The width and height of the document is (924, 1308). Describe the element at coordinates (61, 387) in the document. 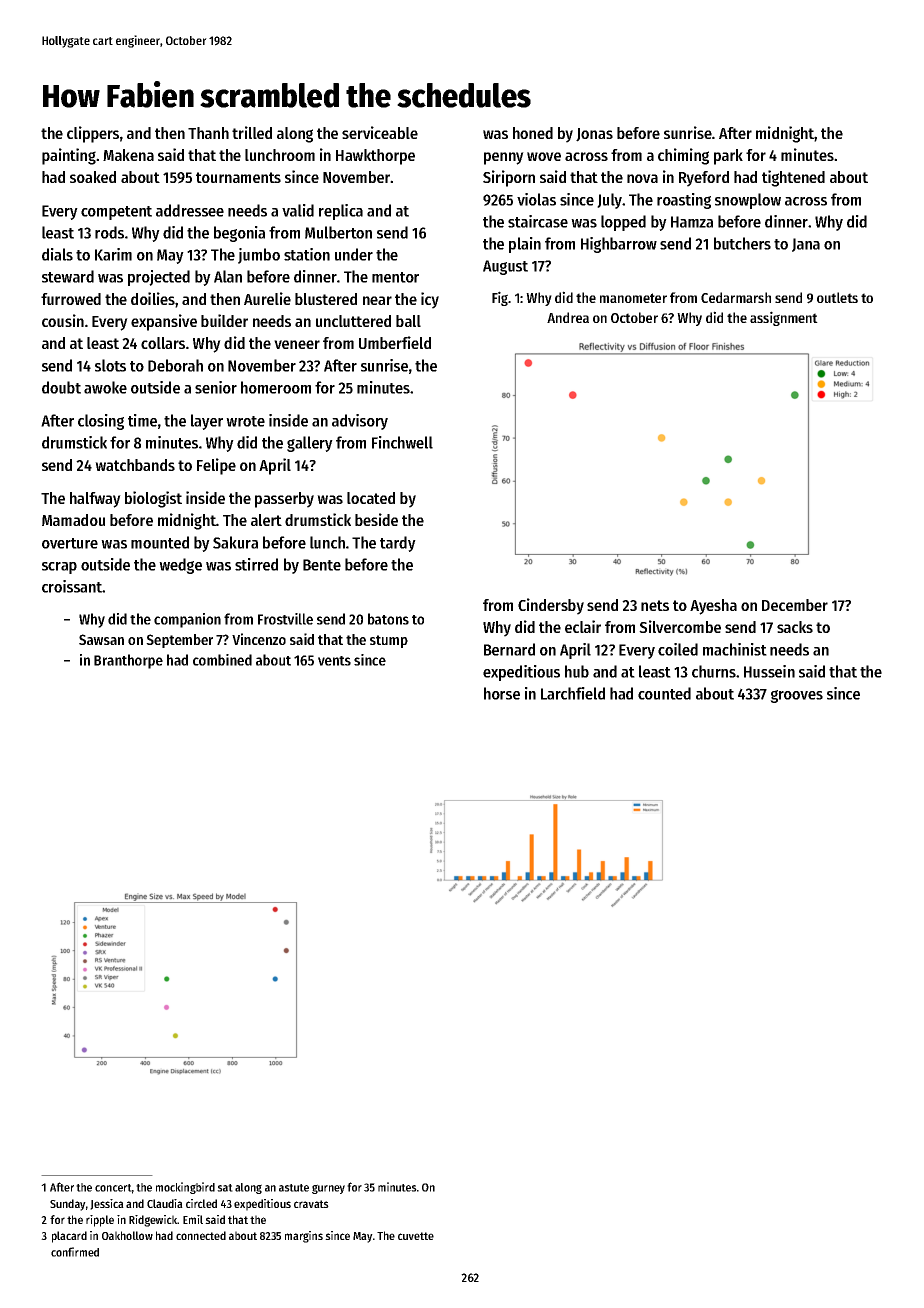

I see `doubt` at that location.
